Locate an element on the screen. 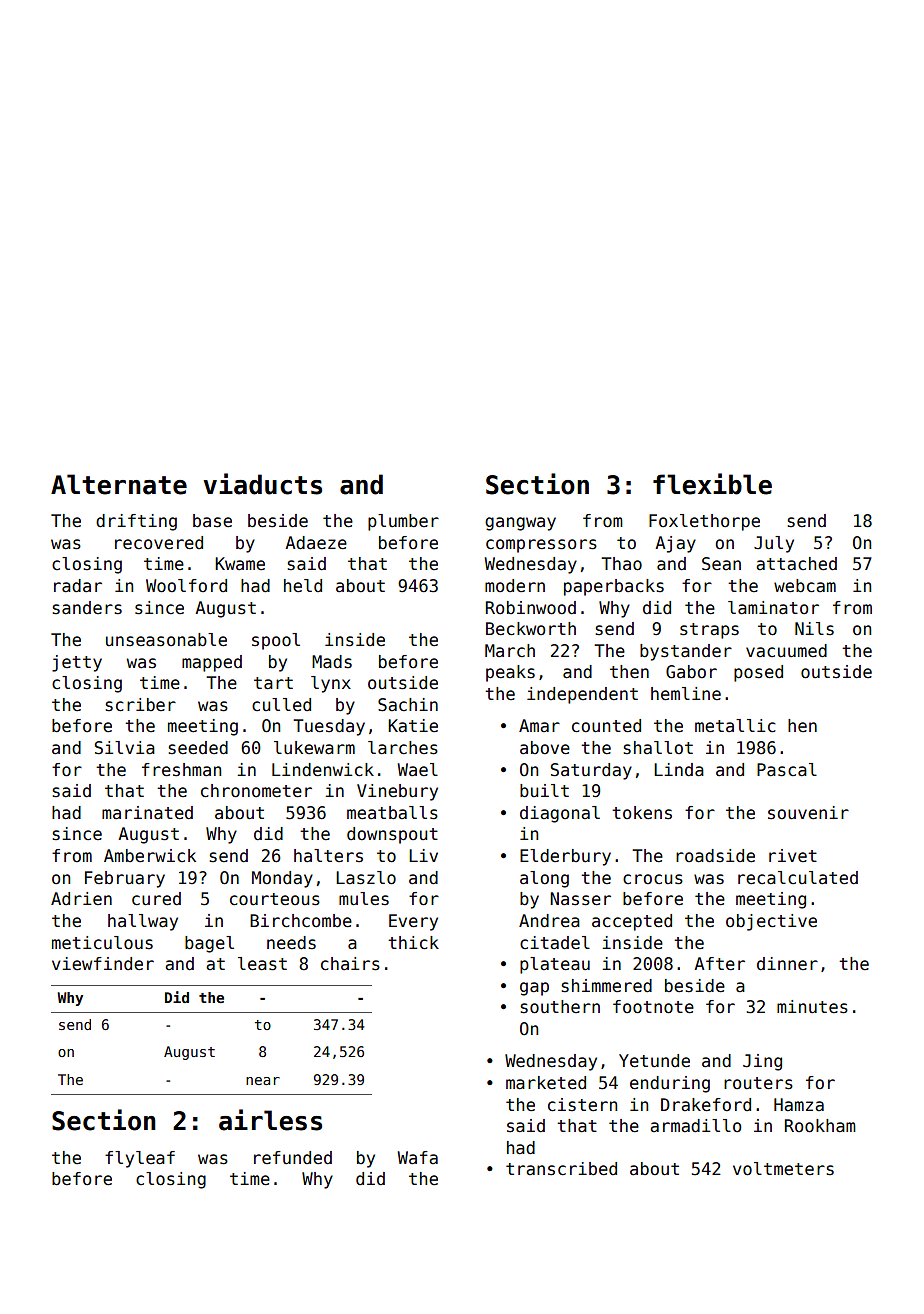 This screenshot has height=1314, width=924. transcribed is located at coordinates (561, 1169).
